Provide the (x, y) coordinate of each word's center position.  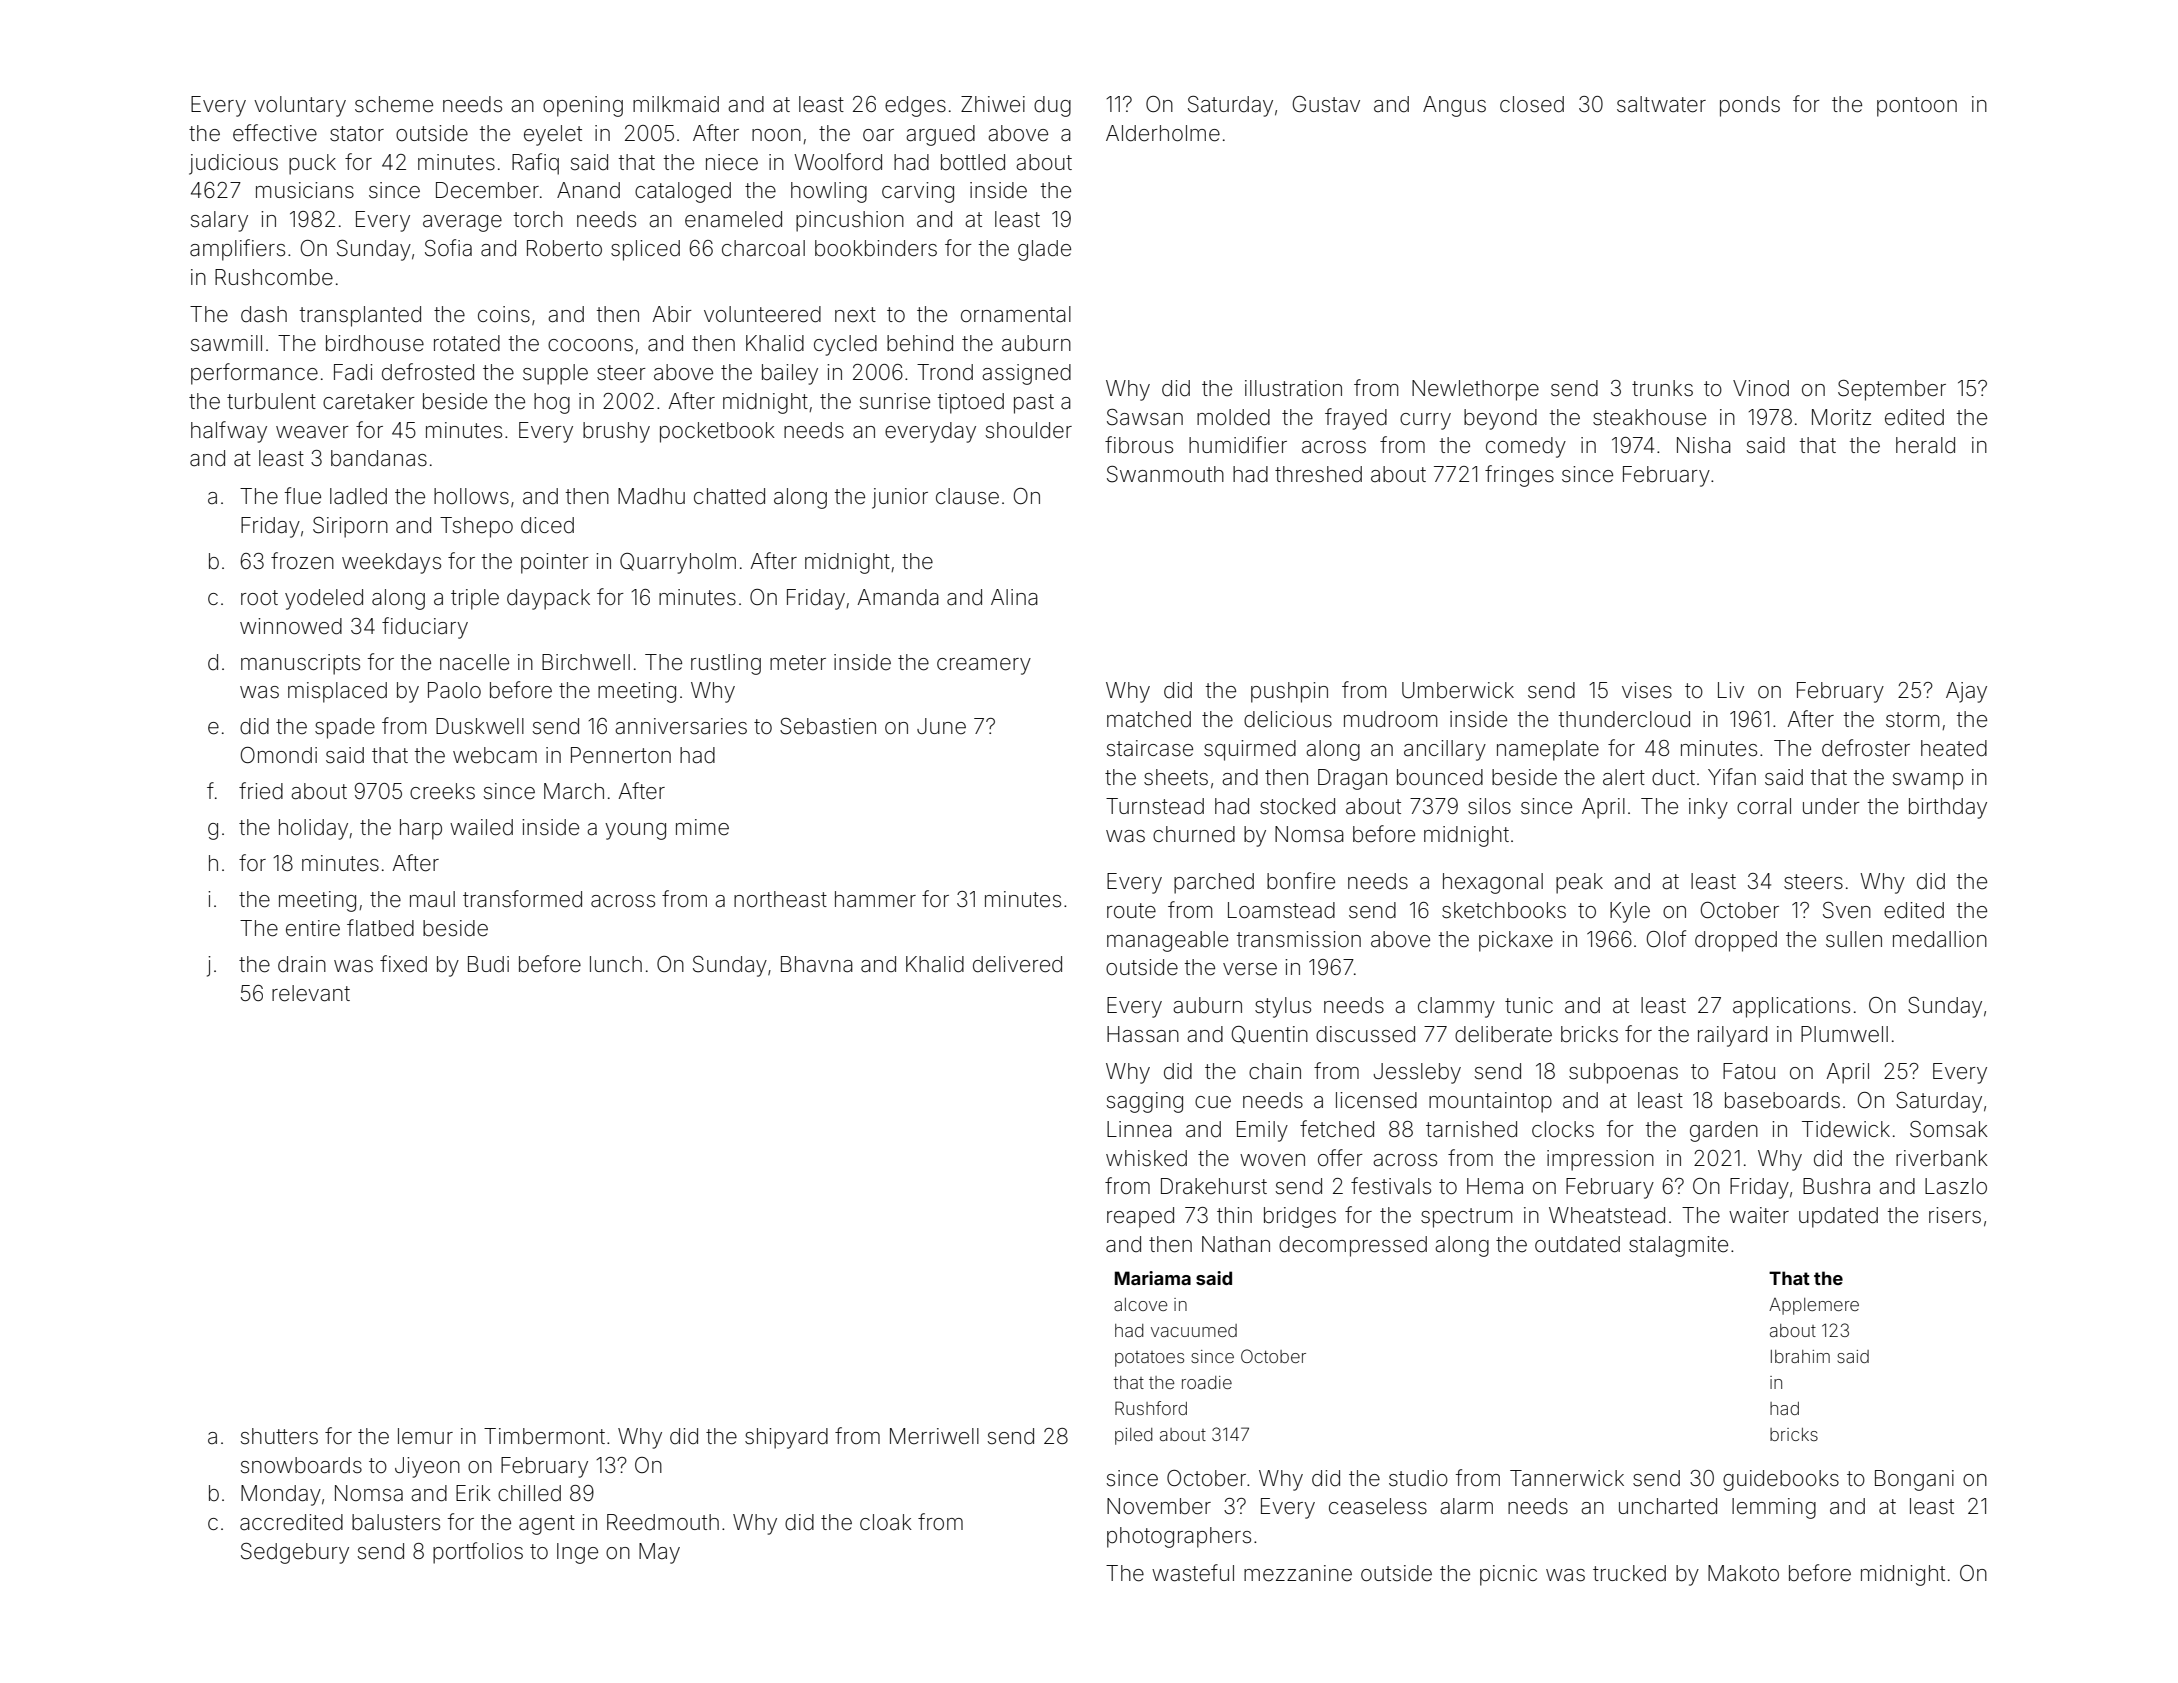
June (941, 726)
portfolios (478, 1553)
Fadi (353, 372)
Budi (488, 964)
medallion (1940, 939)
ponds (1750, 106)
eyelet (553, 135)
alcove (1140, 1304)
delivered (1017, 964)
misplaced (337, 692)
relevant (311, 993)
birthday (1948, 808)
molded (1233, 417)
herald (1925, 445)
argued (940, 135)
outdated (1577, 1244)
